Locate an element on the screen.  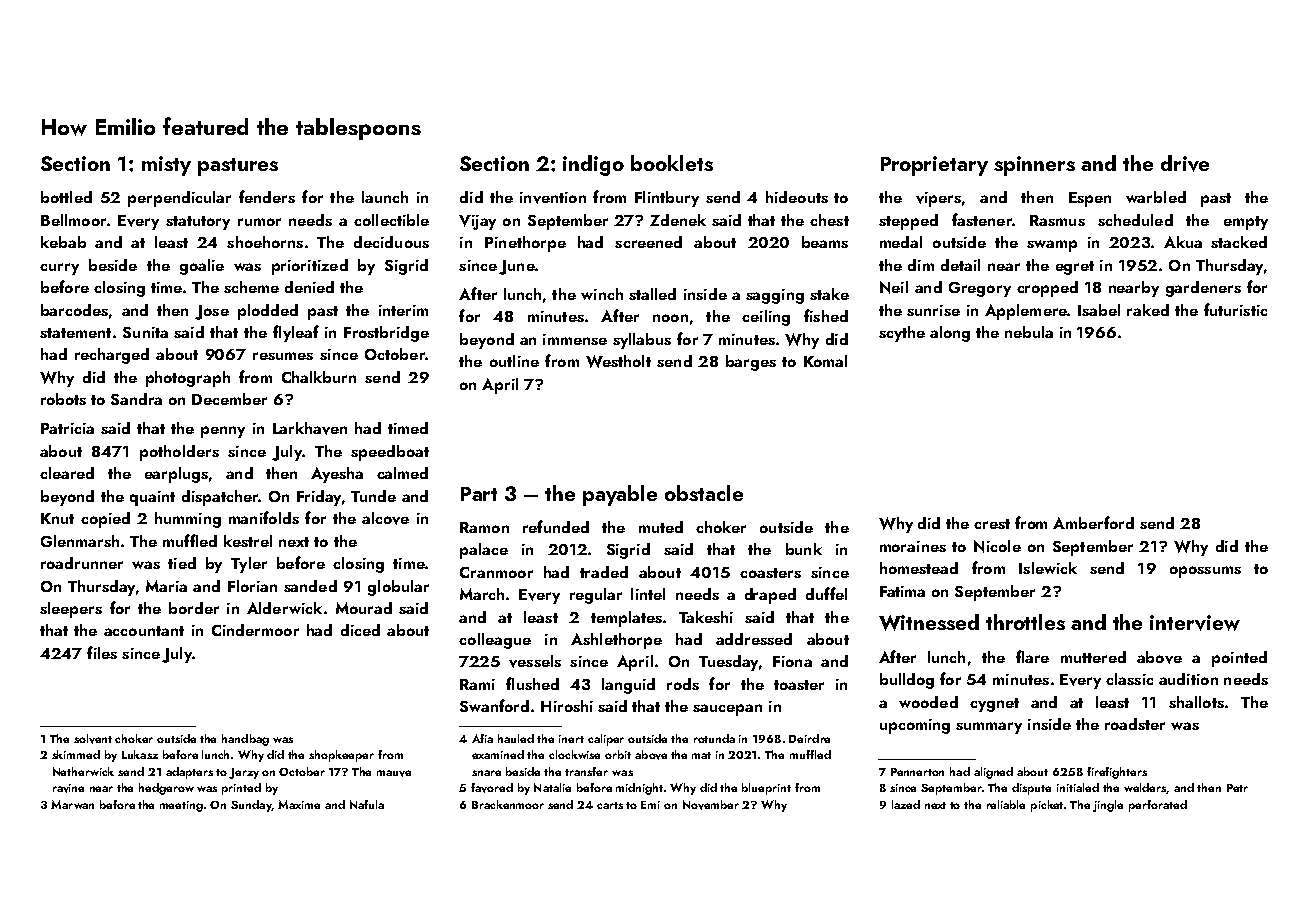
opossums is located at coordinates (1205, 572).
